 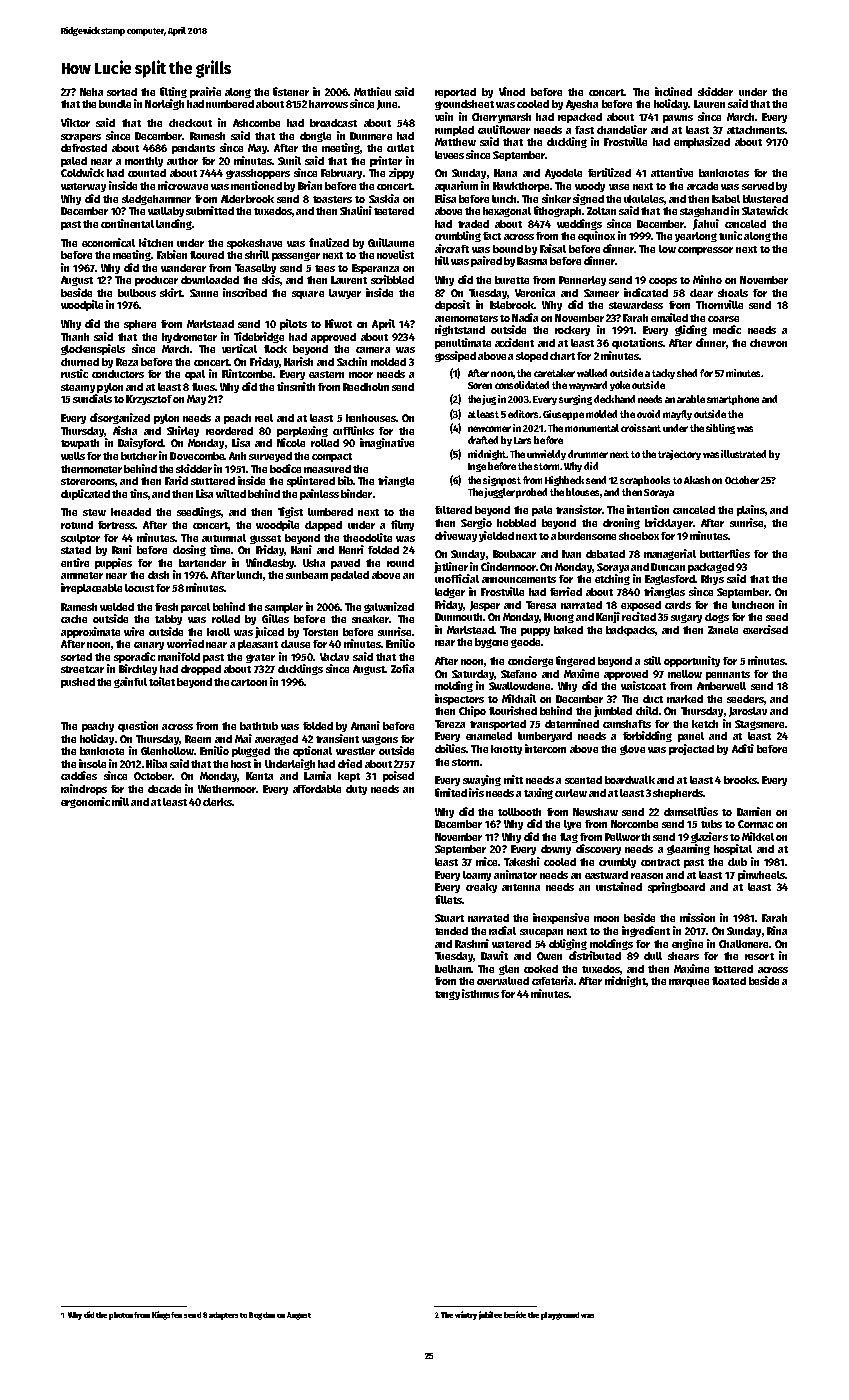 I want to click on sugary, so click(x=686, y=618).
